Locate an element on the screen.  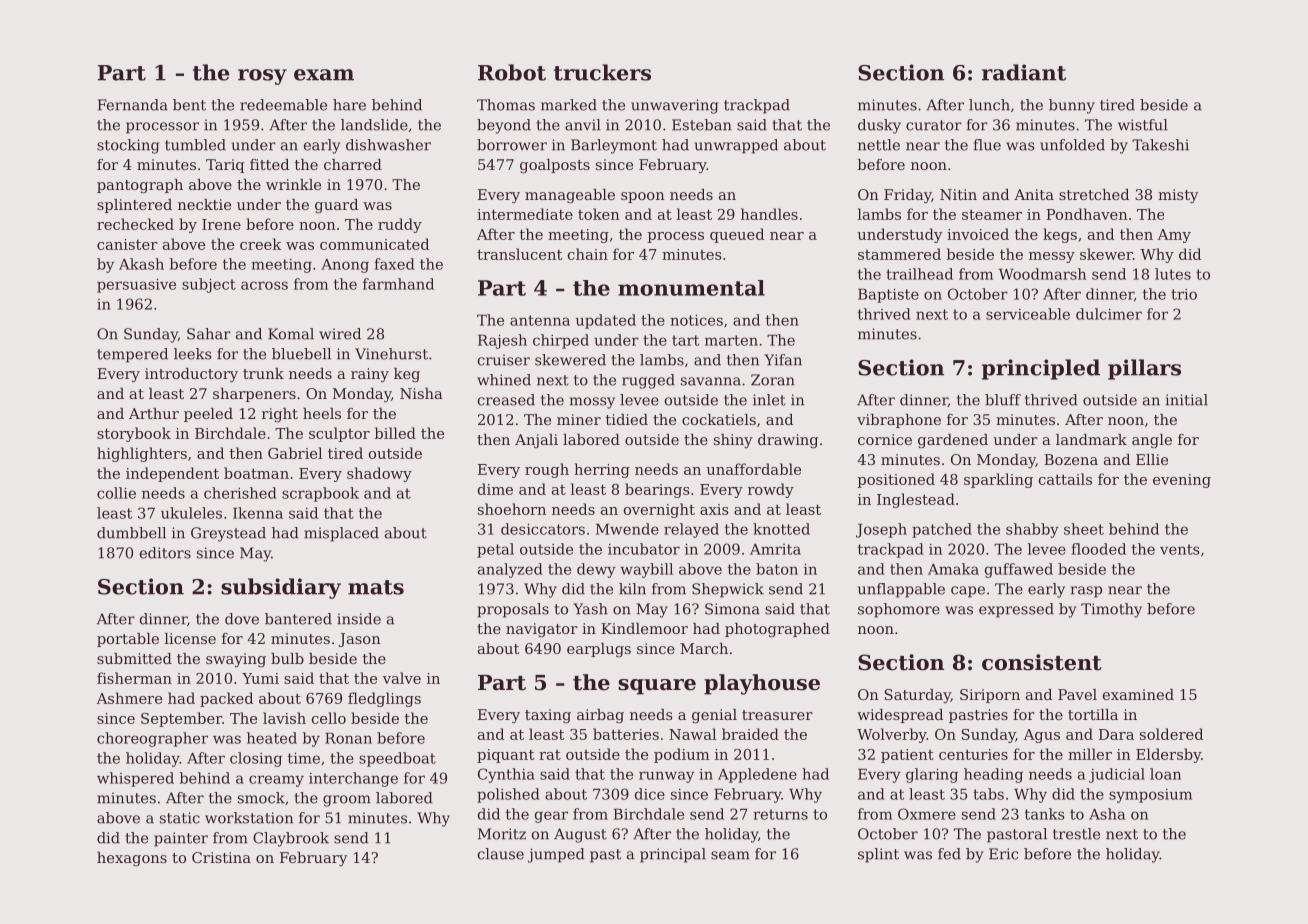
sophomore is located at coordinates (899, 610).
